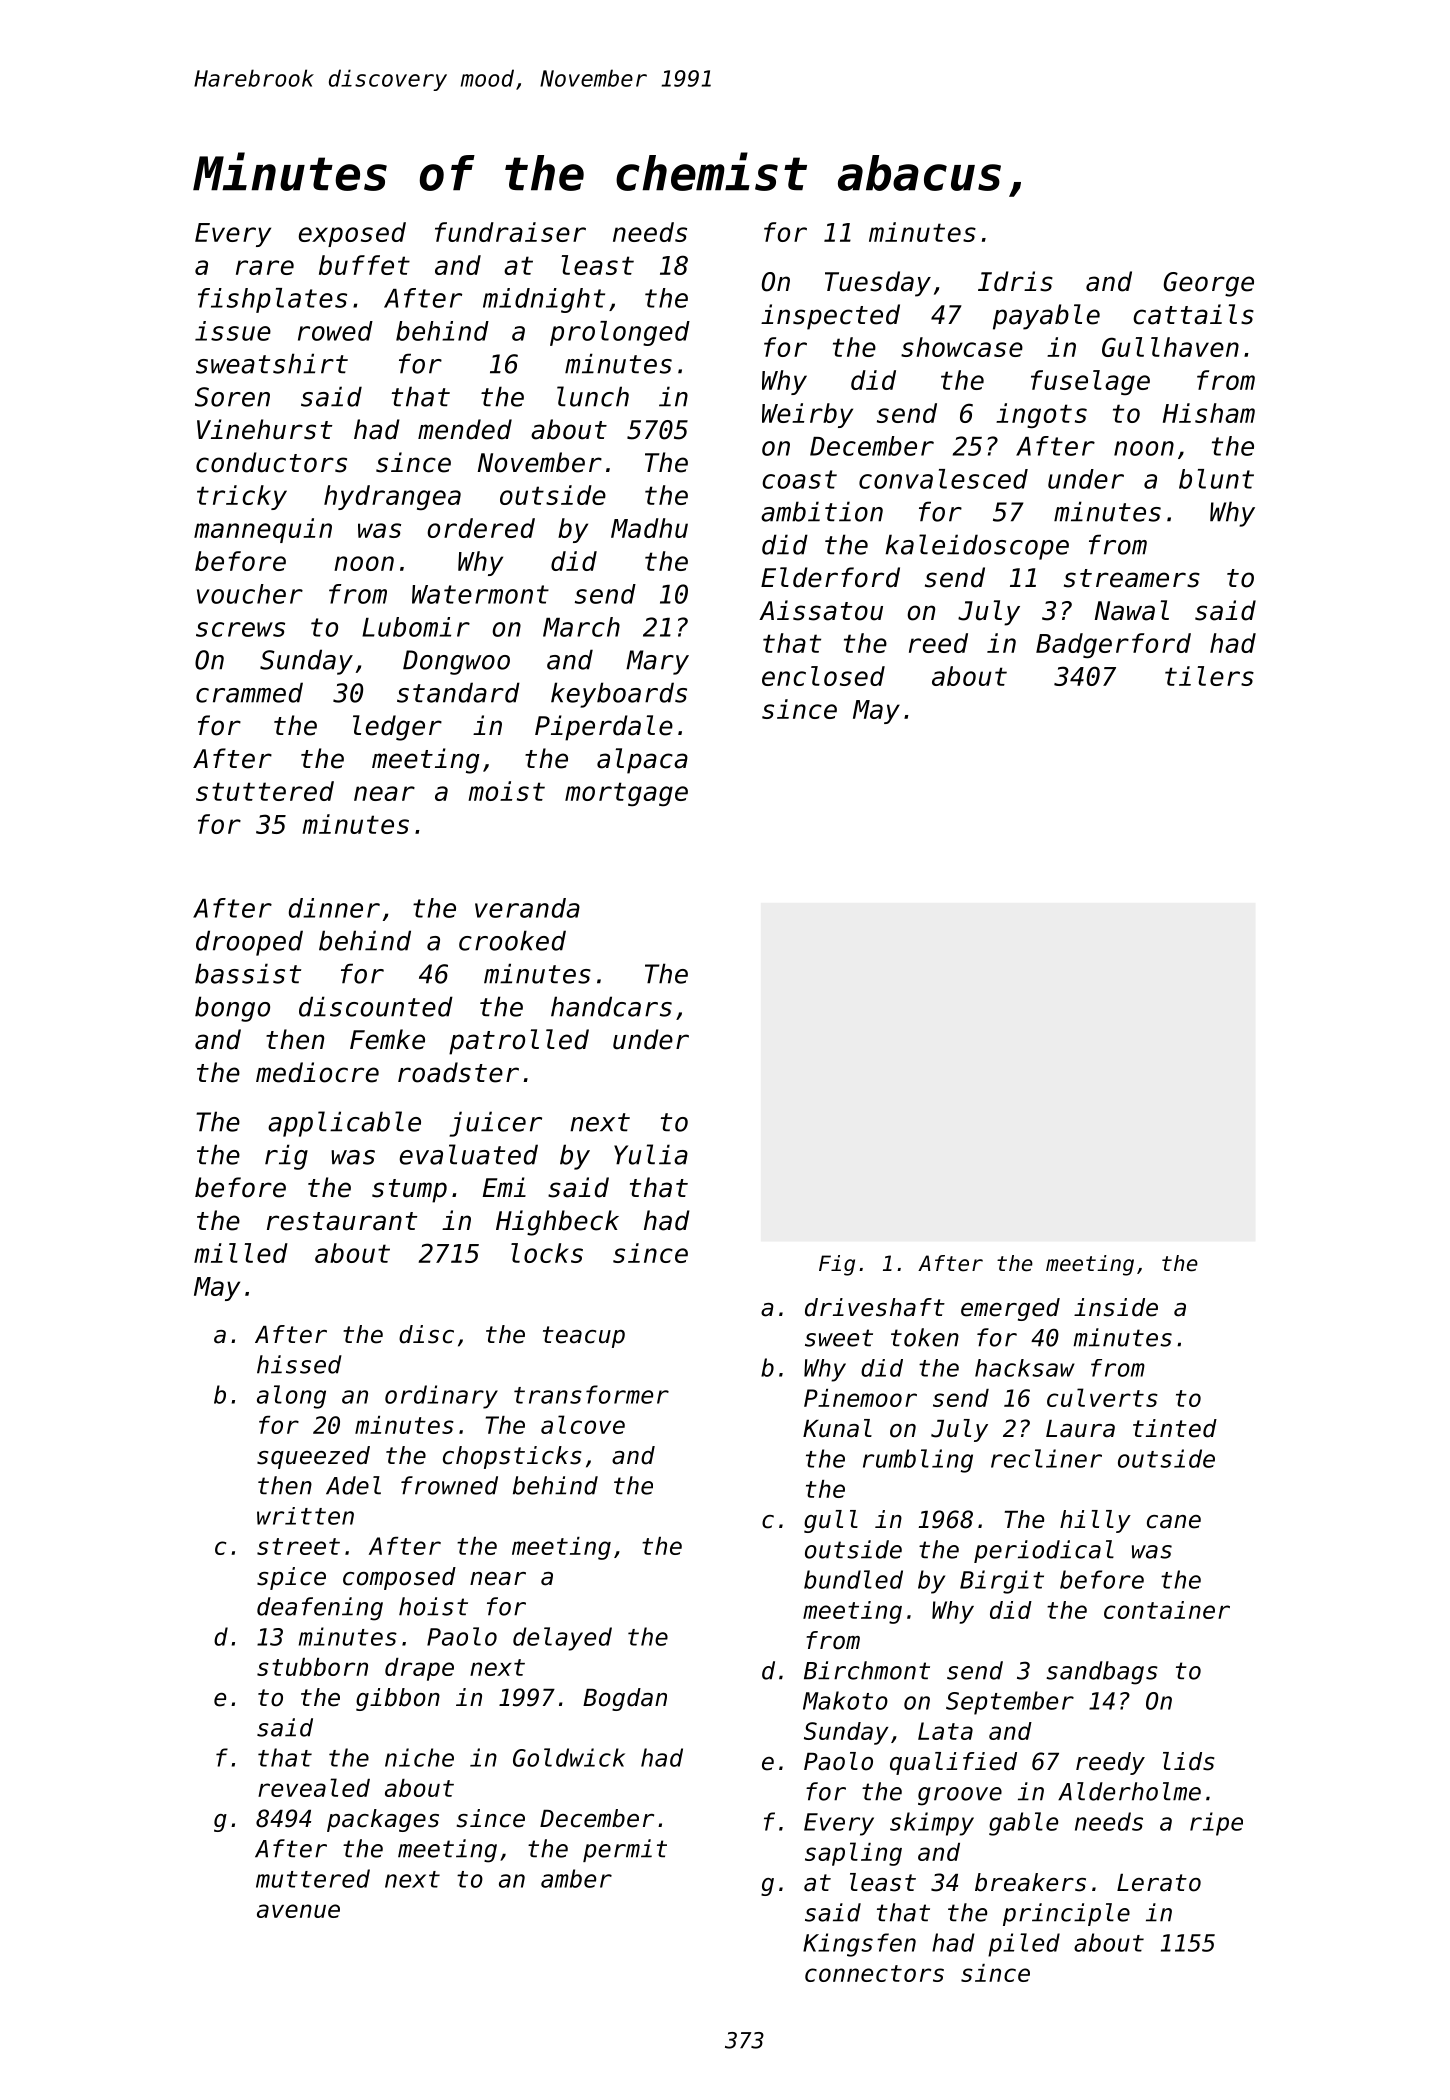  Describe the element at coordinates (807, 415) in the screenshot. I see `Weirby` at that location.
